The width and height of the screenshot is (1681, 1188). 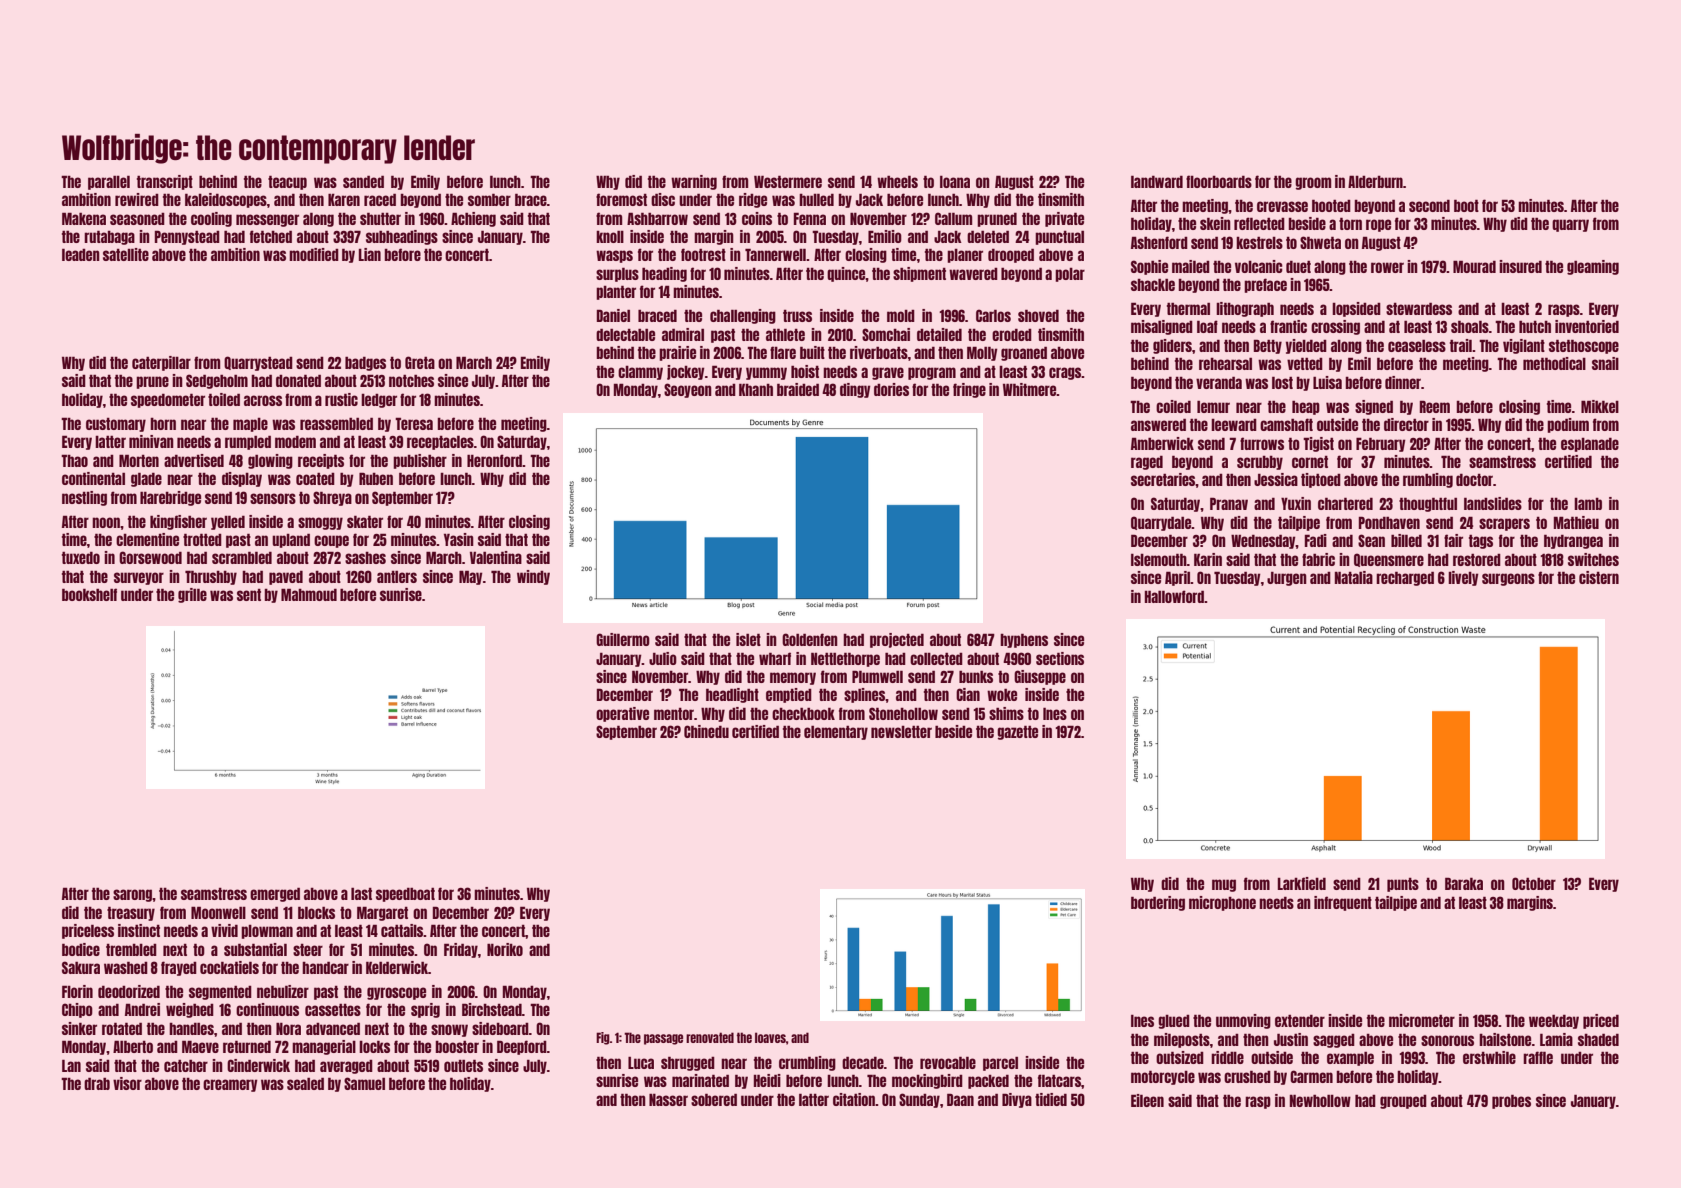 I want to click on loaves, so click(x=770, y=1037).
